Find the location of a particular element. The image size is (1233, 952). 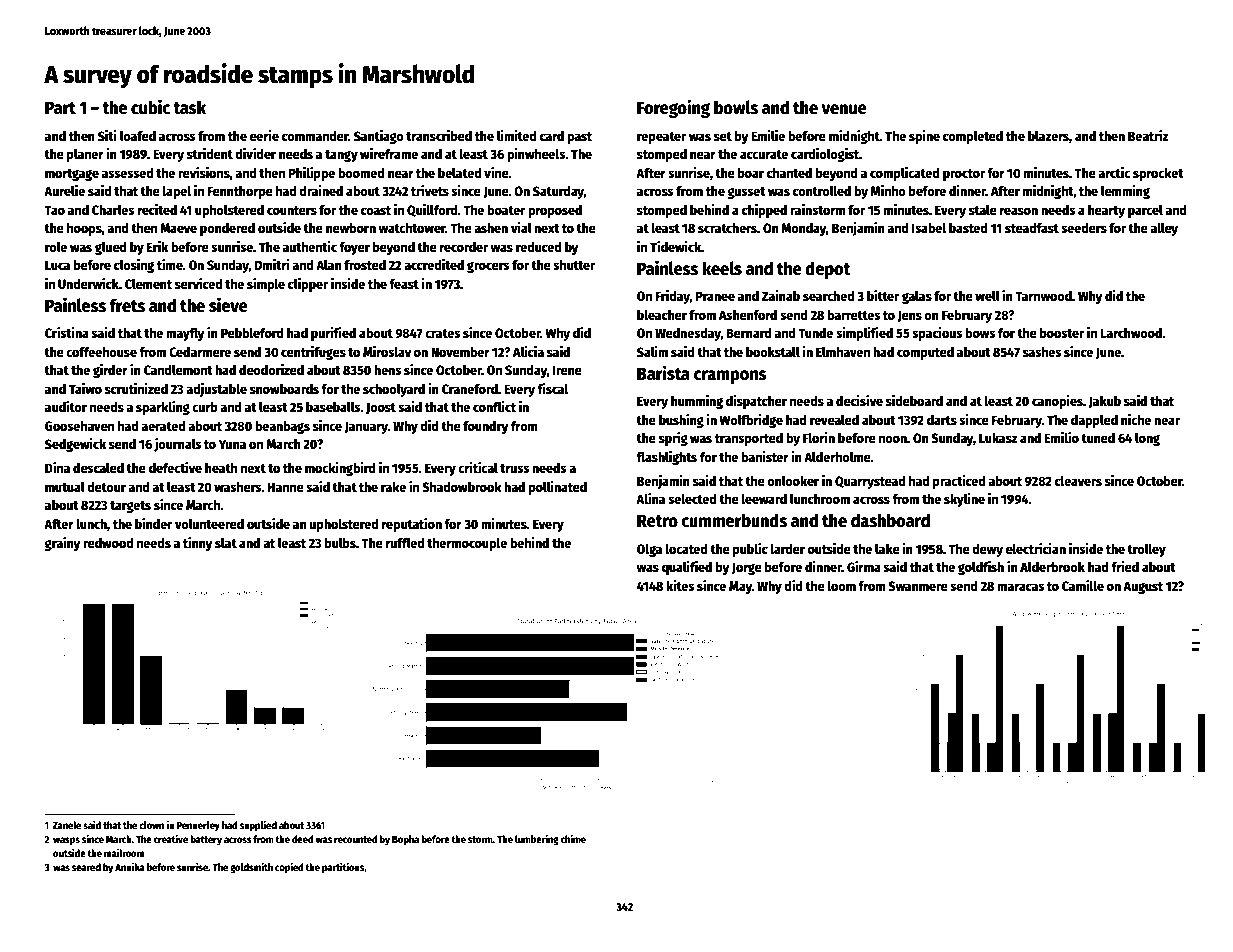

spine is located at coordinates (924, 137).
